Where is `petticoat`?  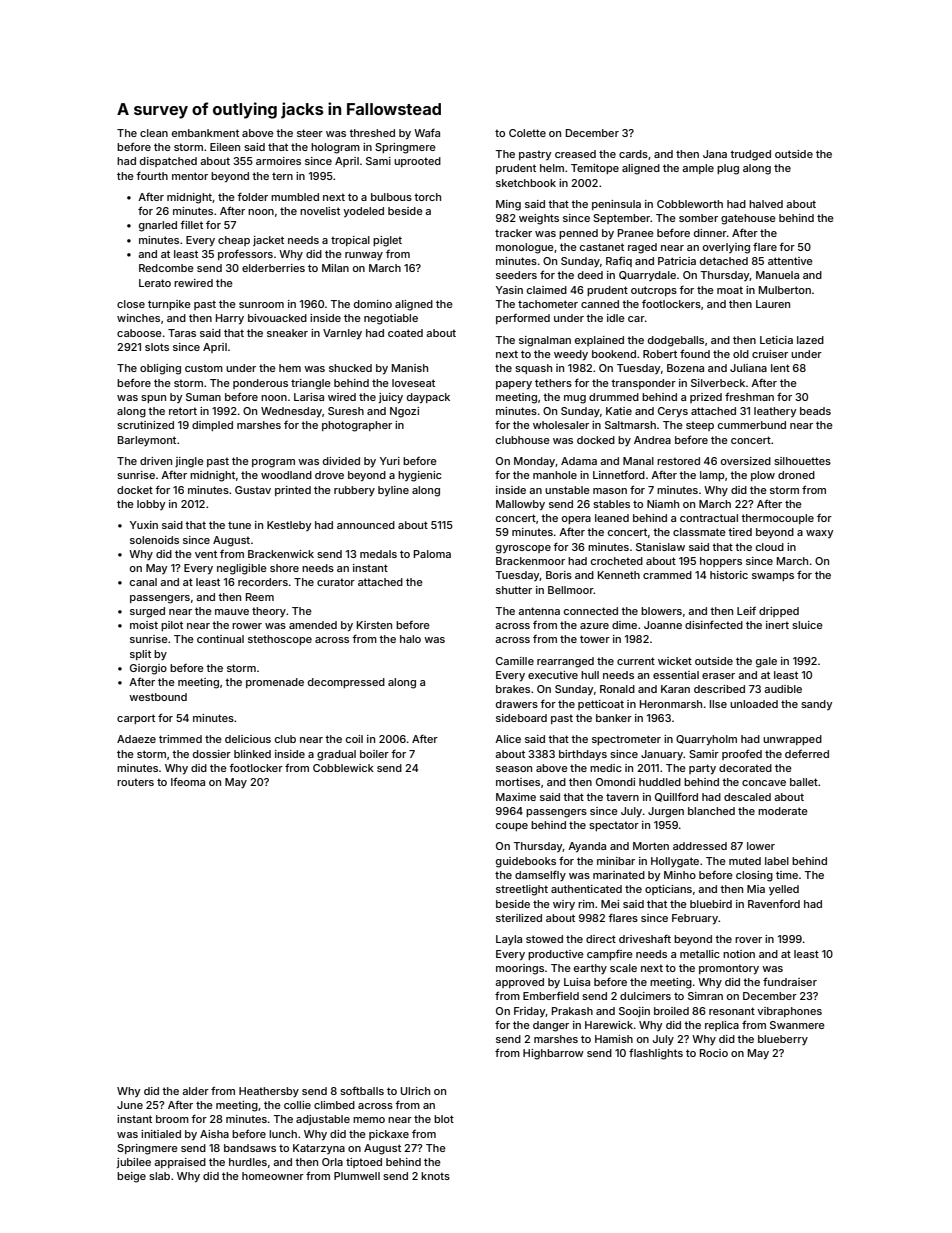
petticoat is located at coordinates (601, 705).
